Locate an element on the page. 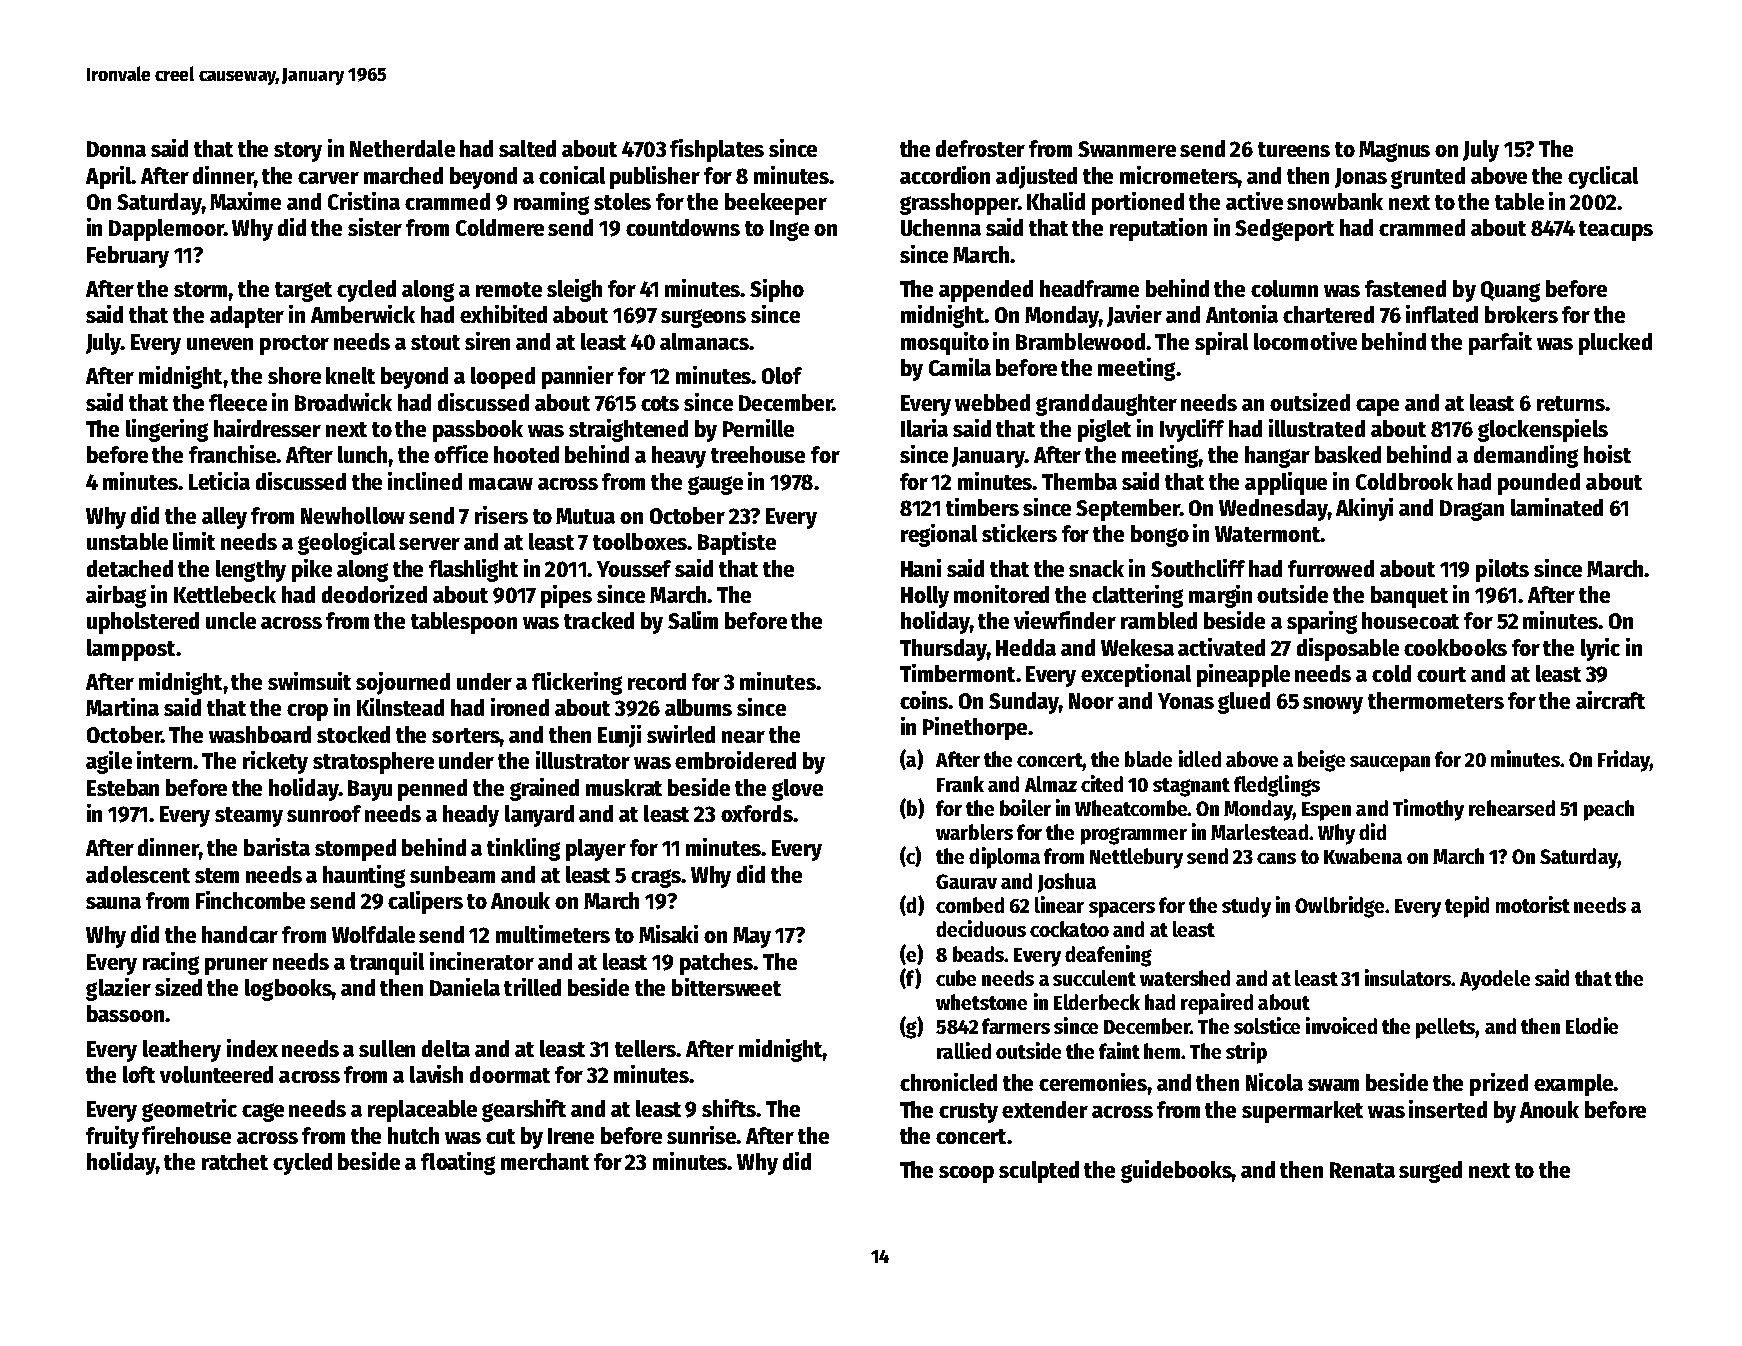 The height and width of the page is (1346, 1742). loft is located at coordinates (139, 1074).
